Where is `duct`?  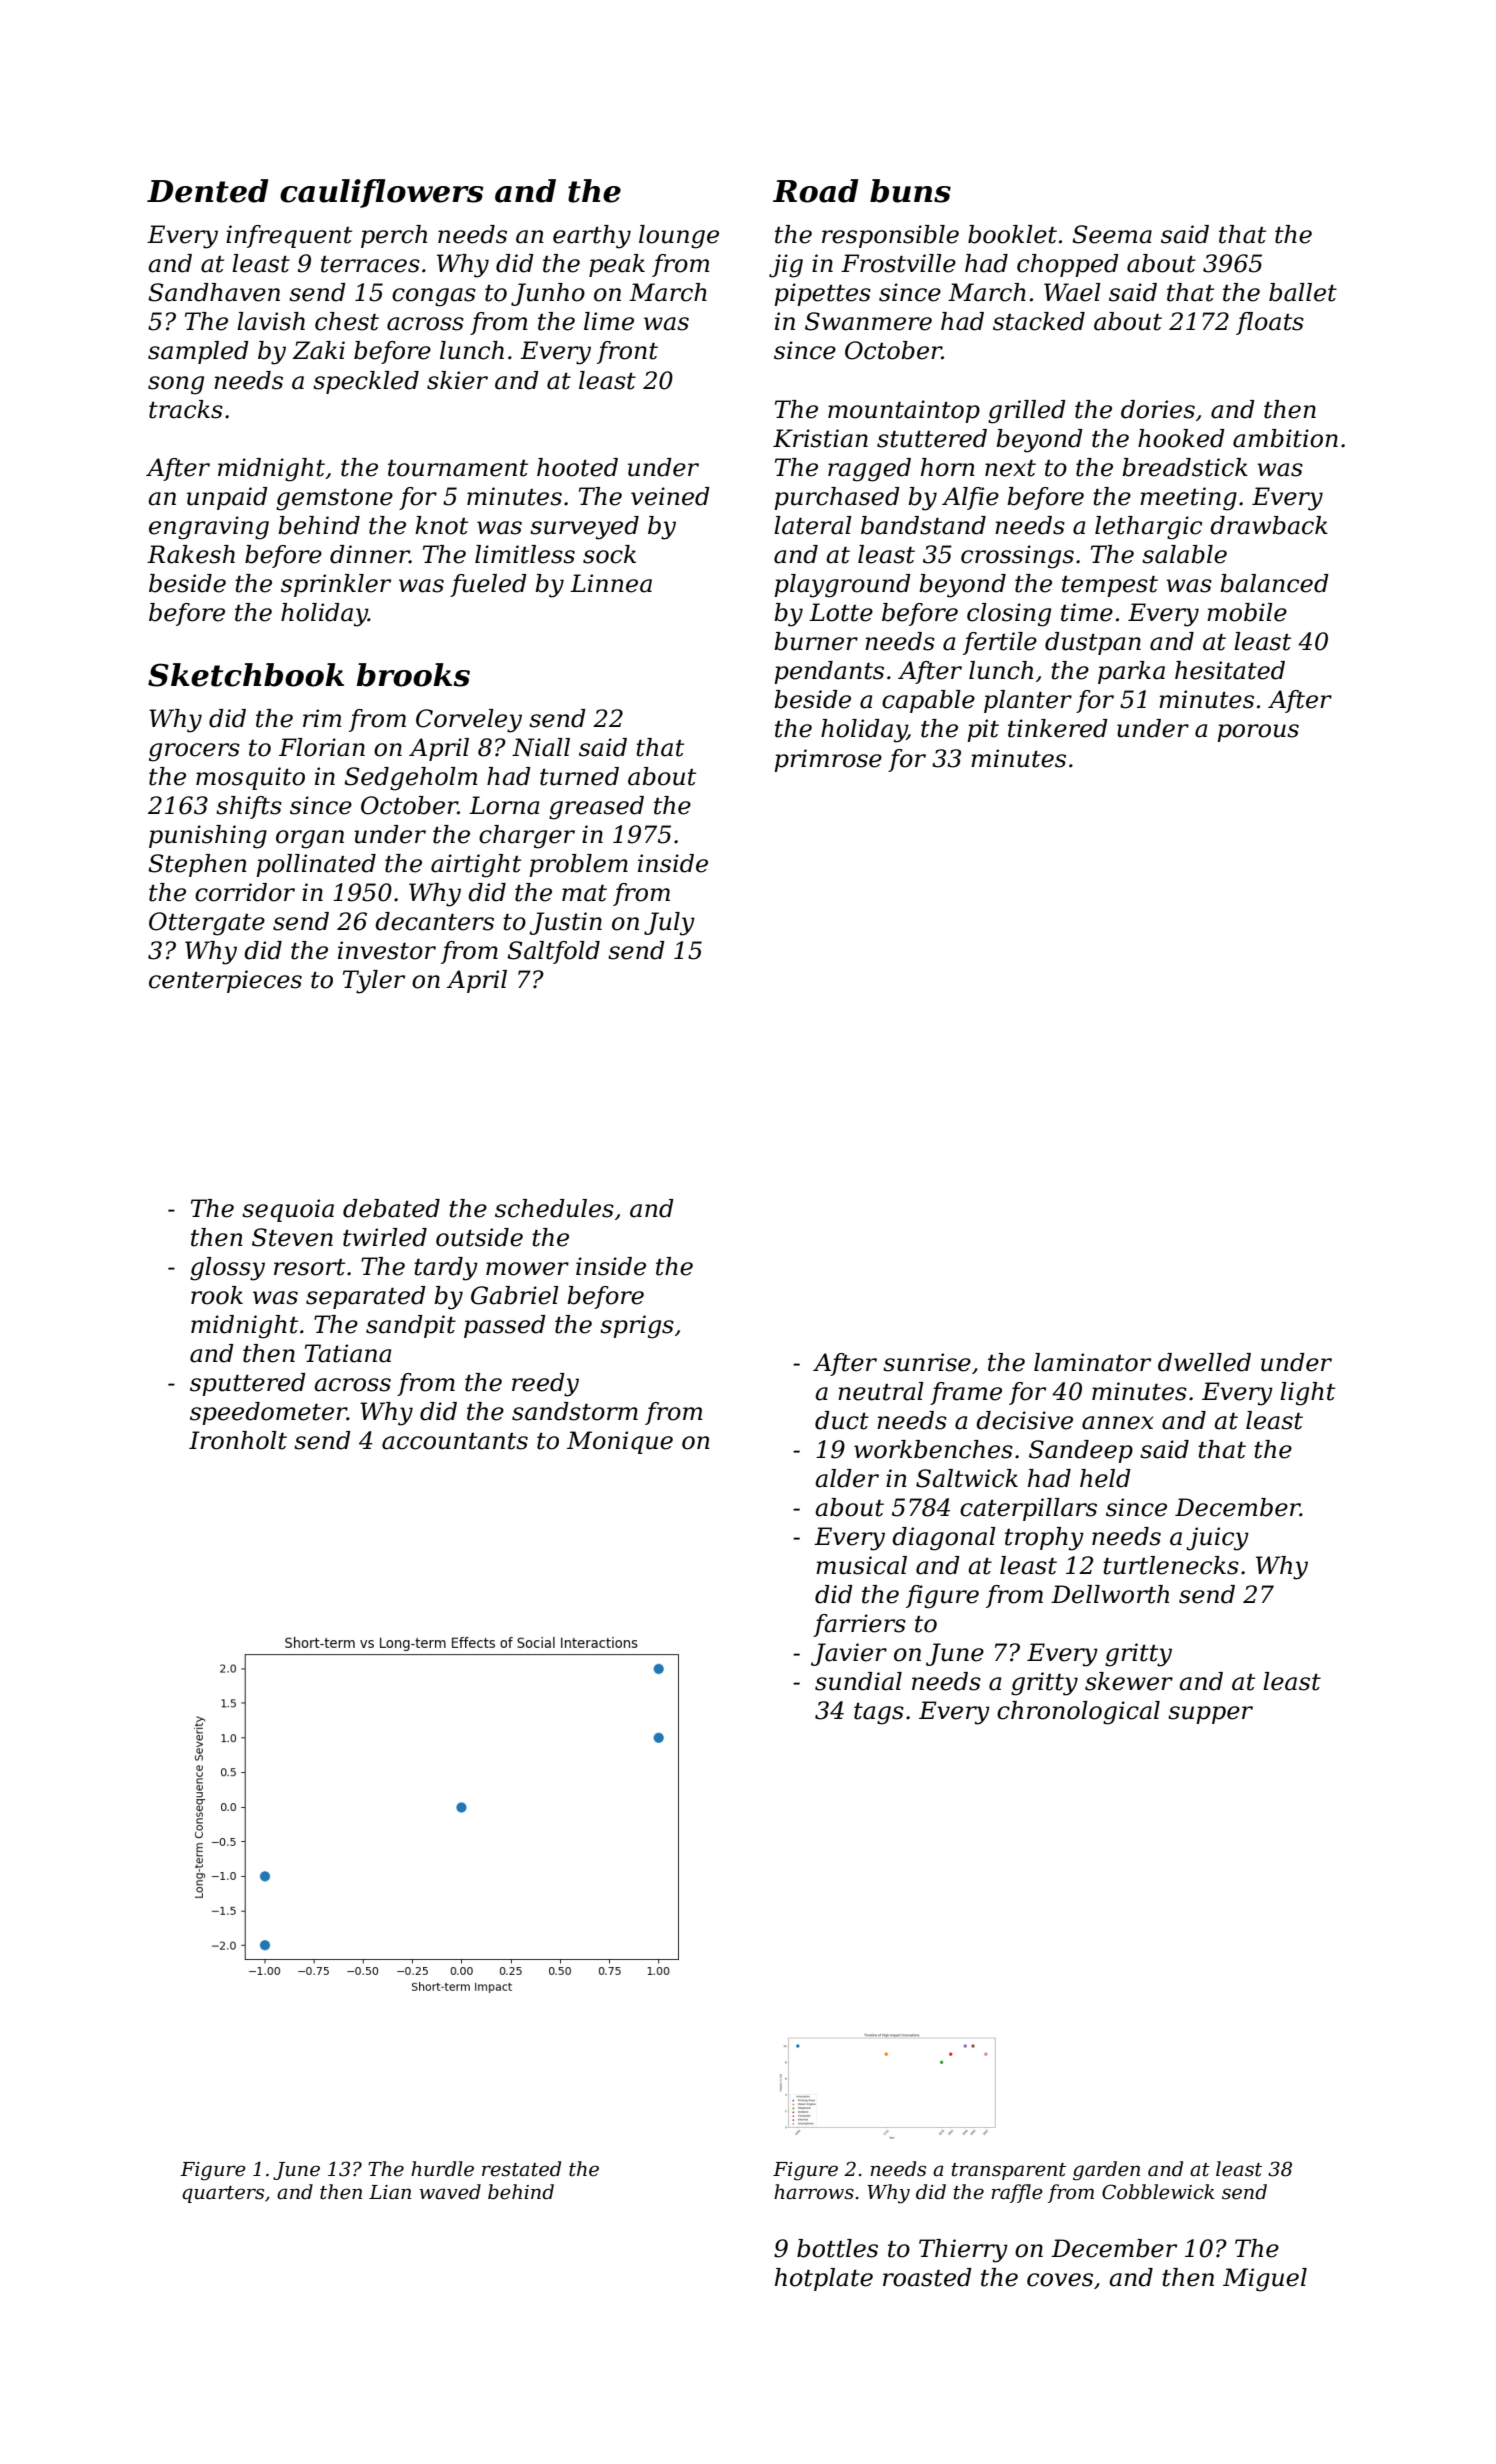
duct is located at coordinates (842, 1420).
